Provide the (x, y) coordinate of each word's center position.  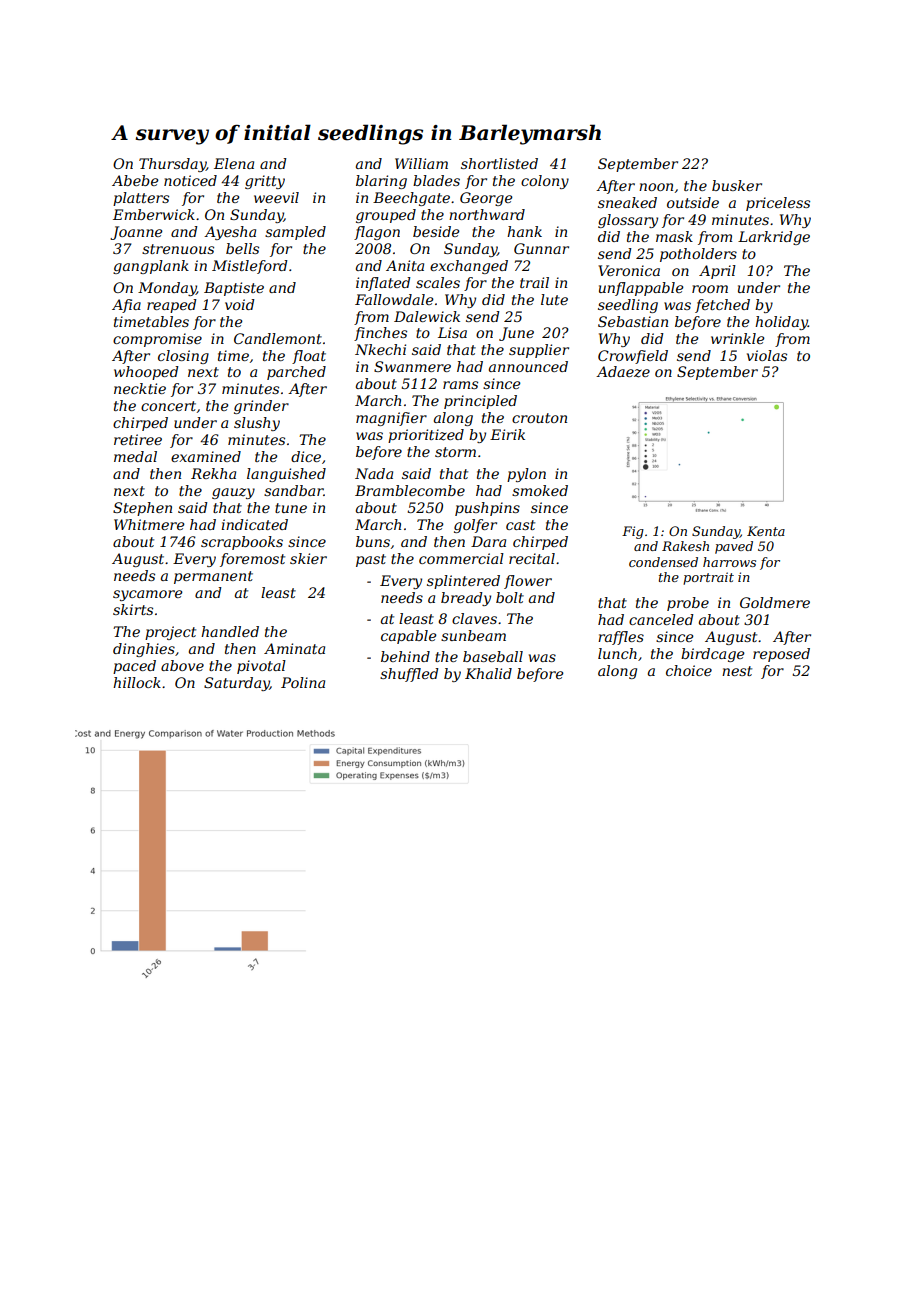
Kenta (766, 531)
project (170, 633)
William (421, 163)
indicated (254, 524)
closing (183, 357)
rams (460, 385)
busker (737, 185)
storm (455, 452)
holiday (781, 323)
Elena (234, 163)
